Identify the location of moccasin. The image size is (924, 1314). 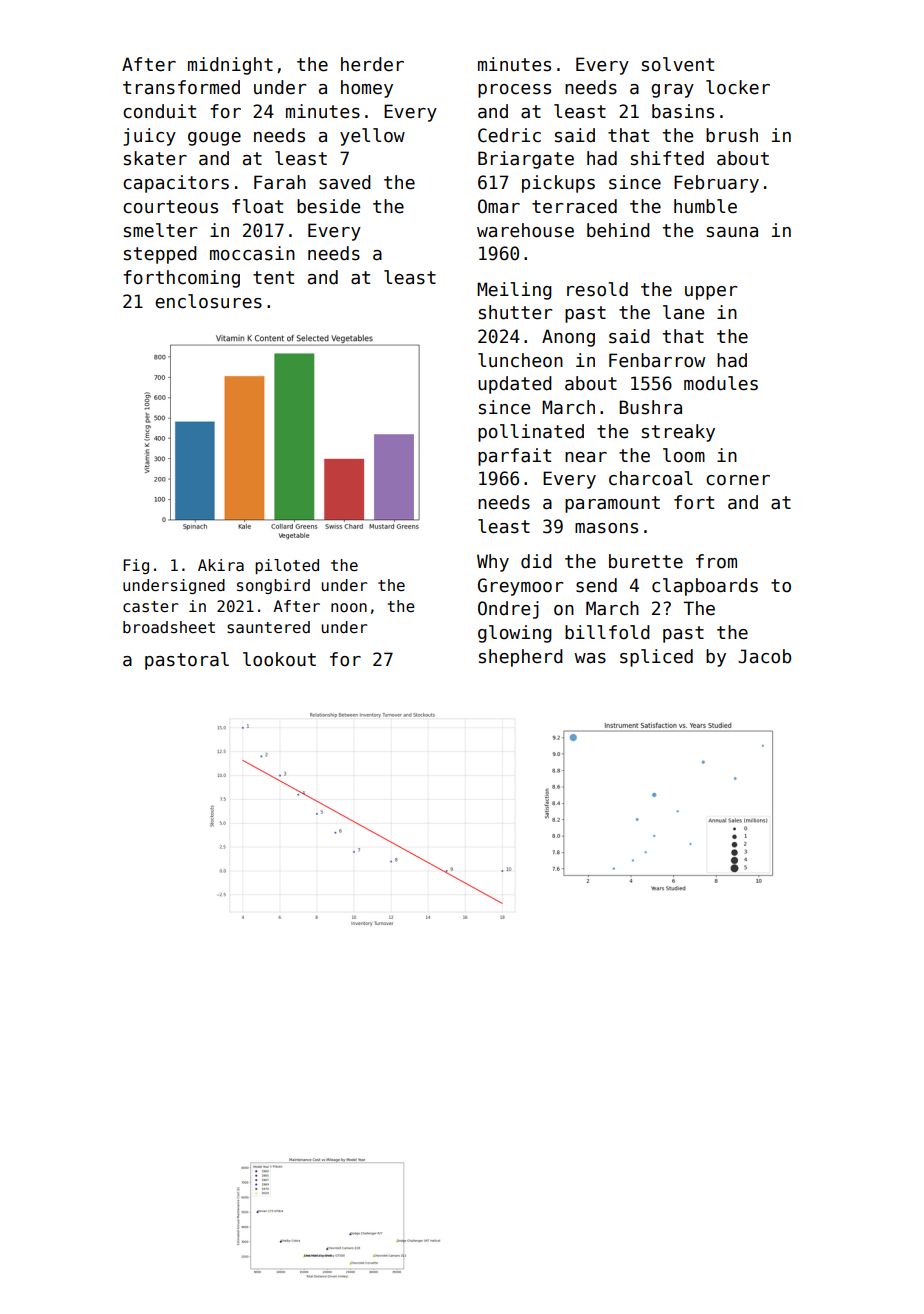
(252, 253).
